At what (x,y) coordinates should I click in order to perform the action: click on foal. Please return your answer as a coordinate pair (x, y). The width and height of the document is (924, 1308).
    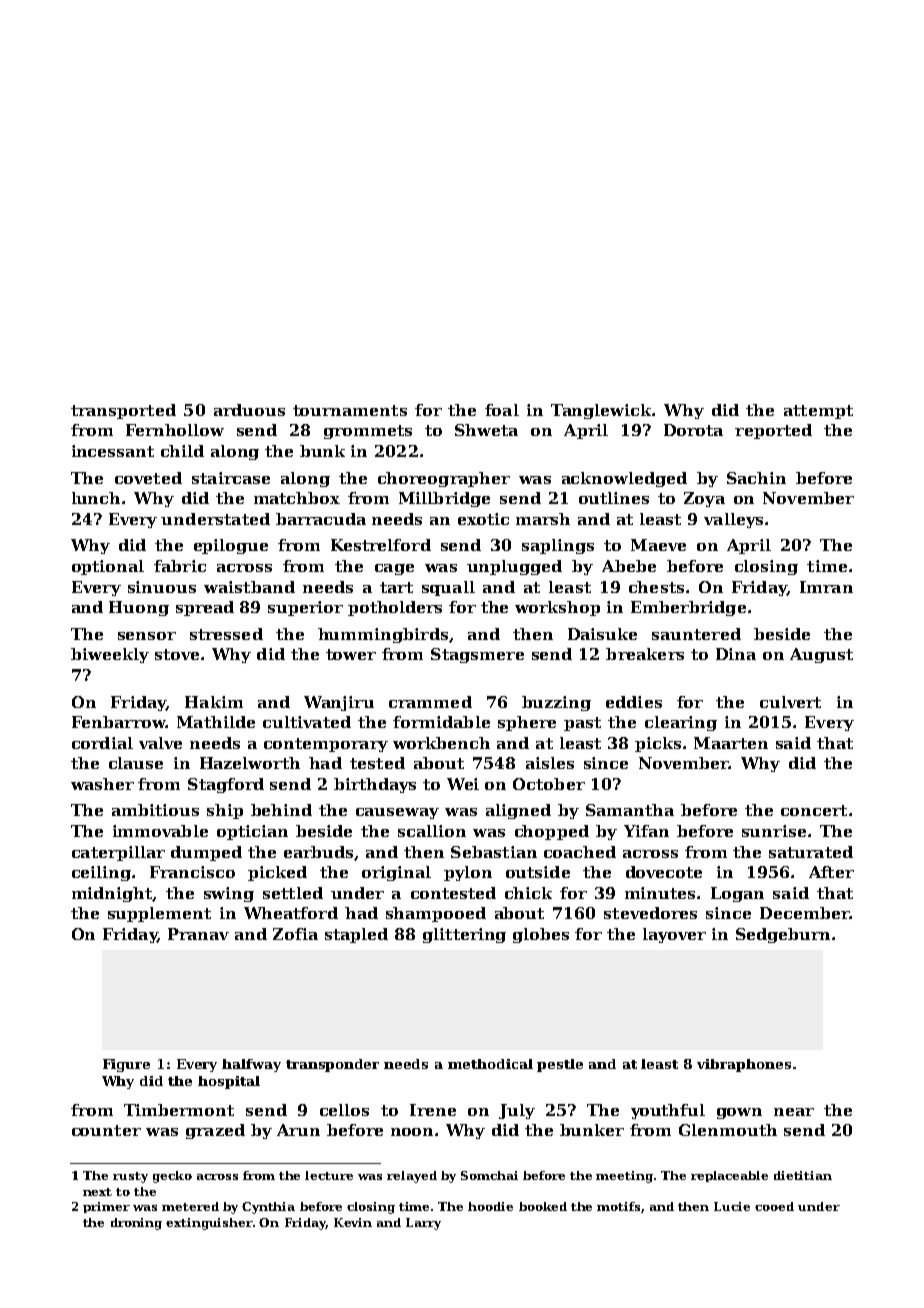
    Looking at the image, I should click on (502, 410).
